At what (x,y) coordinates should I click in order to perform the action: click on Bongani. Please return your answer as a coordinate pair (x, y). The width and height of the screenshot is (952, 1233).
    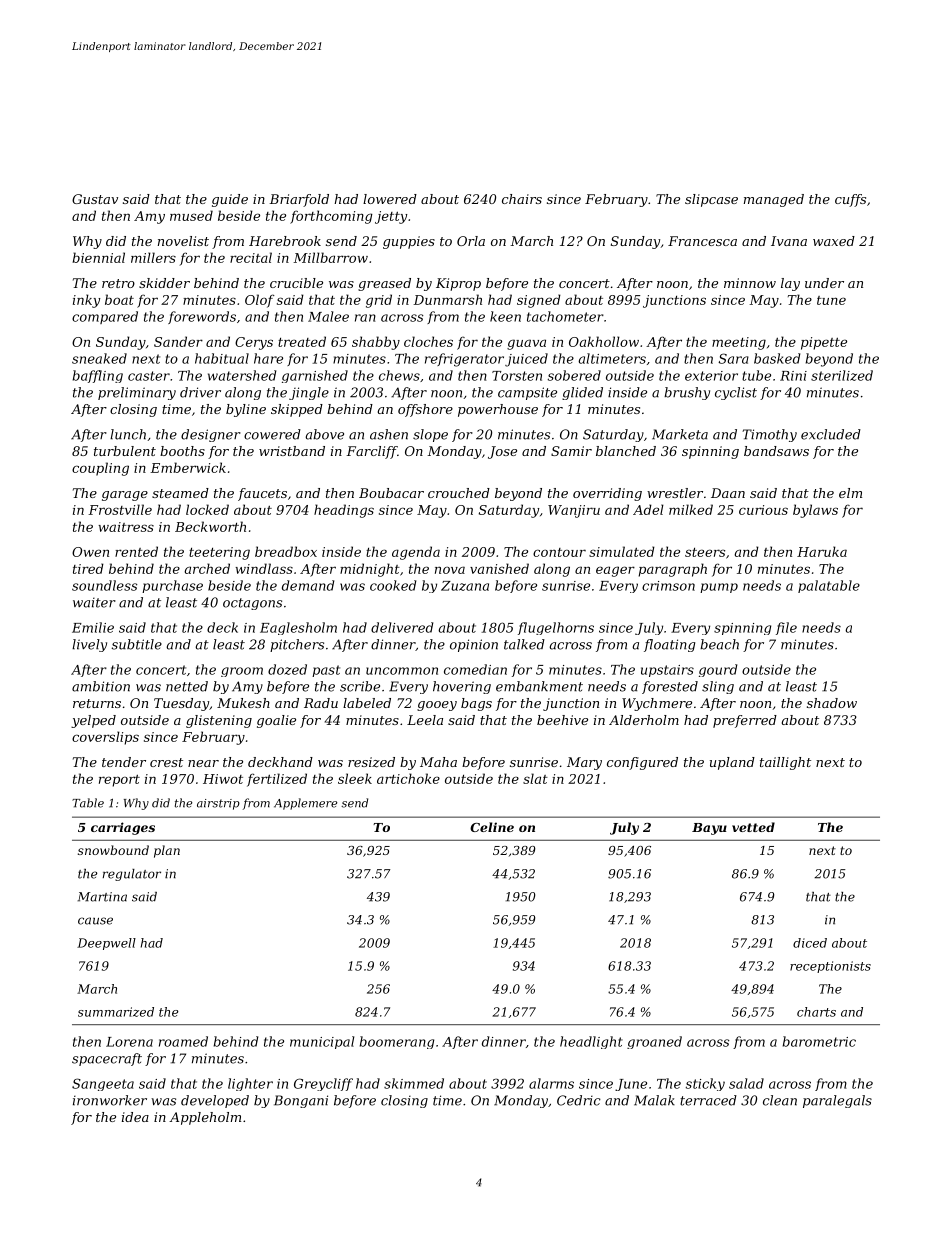
    Looking at the image, I should click on (301, 1101).
